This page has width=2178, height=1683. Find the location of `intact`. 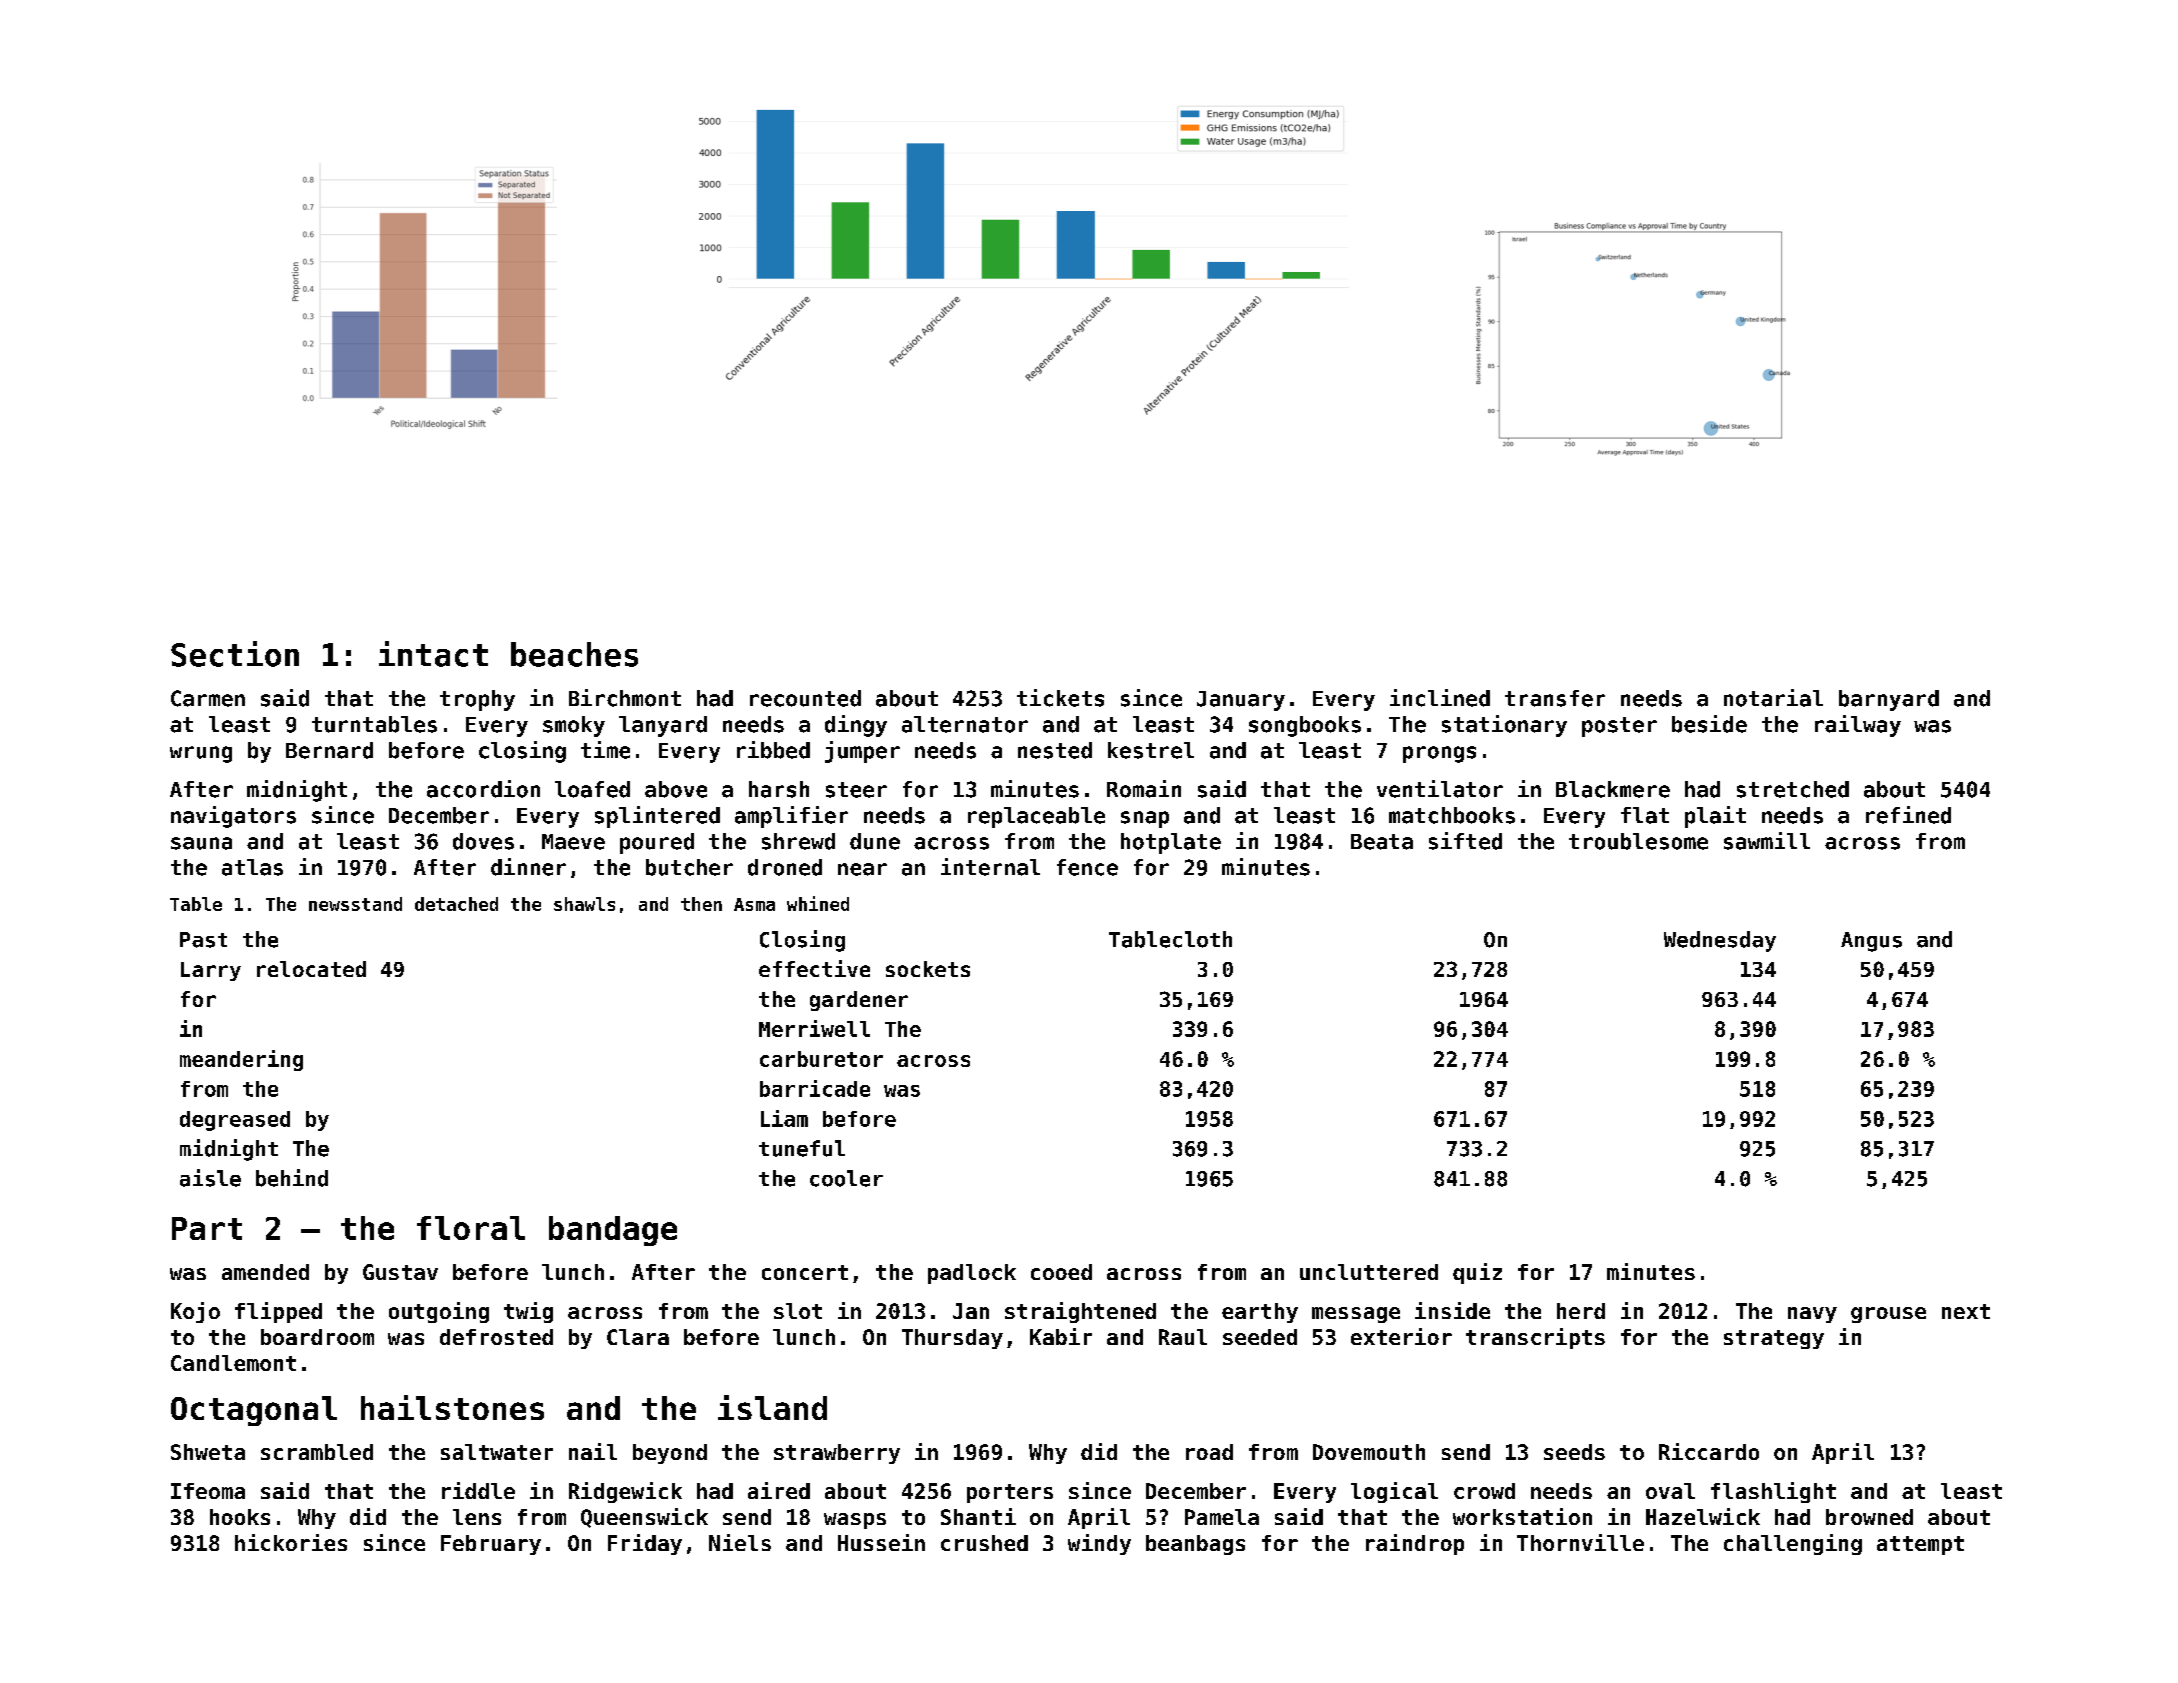

intact is located at coordinates (433, 654).
